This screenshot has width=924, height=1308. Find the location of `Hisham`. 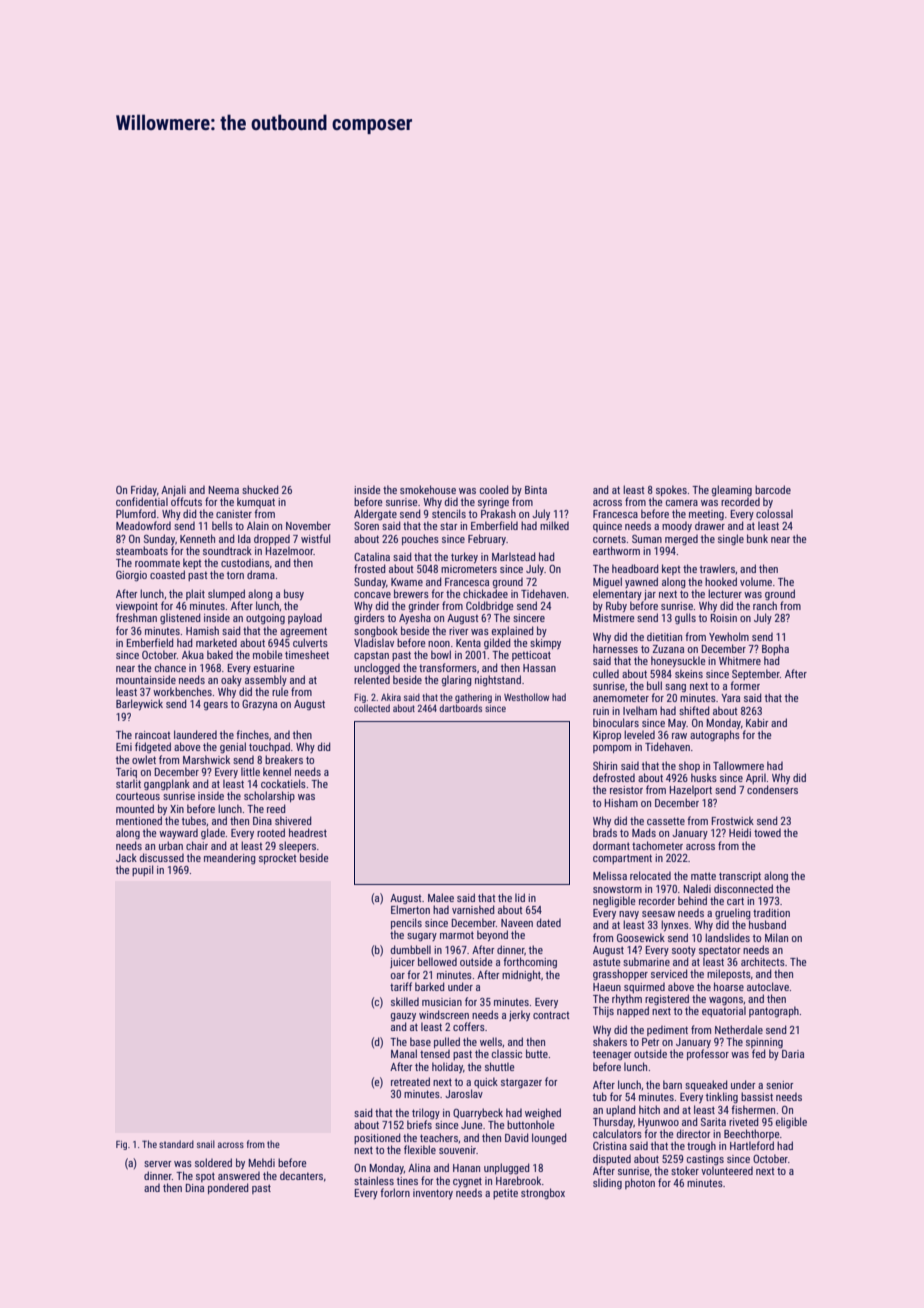

Hisham is located at coordinates (621, 802).
